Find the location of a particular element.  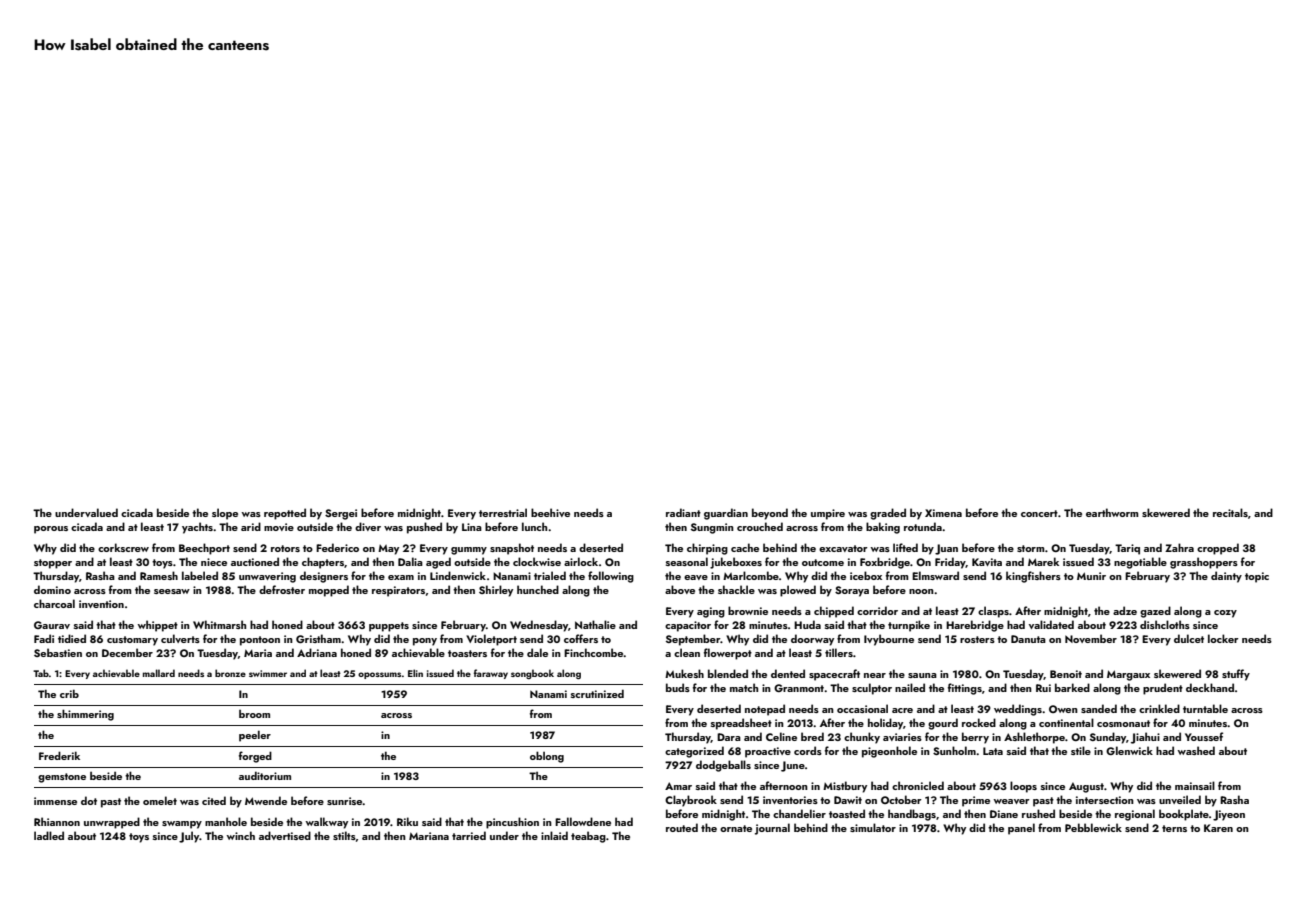

Wednesday is located at coordinates (539, 626).
